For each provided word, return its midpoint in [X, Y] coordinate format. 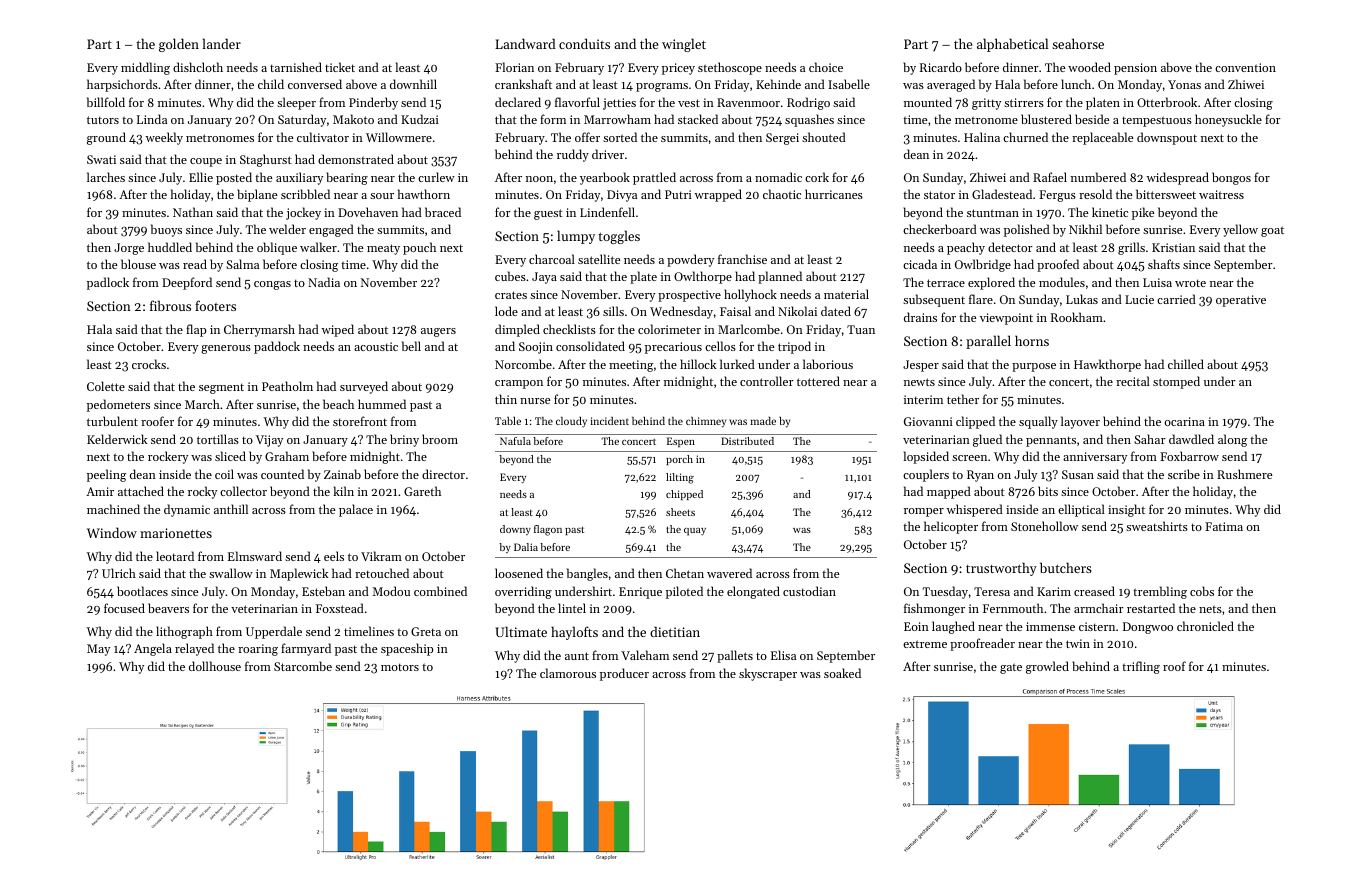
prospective [689, 296]
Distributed [747, 441]
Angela [153, 649]
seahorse [1078, 43]
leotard [175, 556]
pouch [419, 248]
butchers [1066, 567]
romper [924, 512]
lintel [572, 608]
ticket [340, 67]
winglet [684, 45]
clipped [975, 422]
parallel [988, 342]
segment [221, 388]
